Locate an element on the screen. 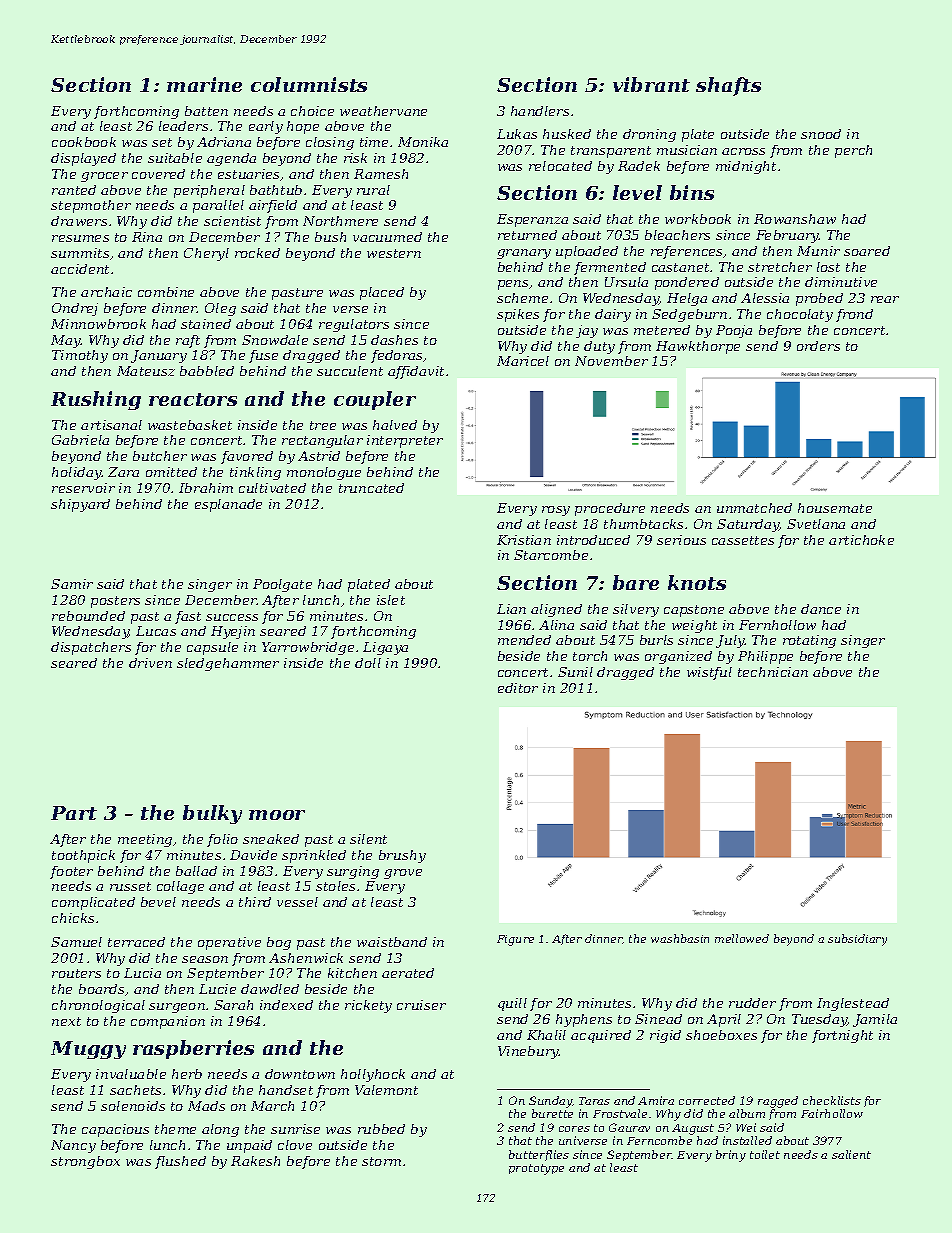 The height and width of the screenshot is (1233, 952). posters is located at coordinates (115, 602).
